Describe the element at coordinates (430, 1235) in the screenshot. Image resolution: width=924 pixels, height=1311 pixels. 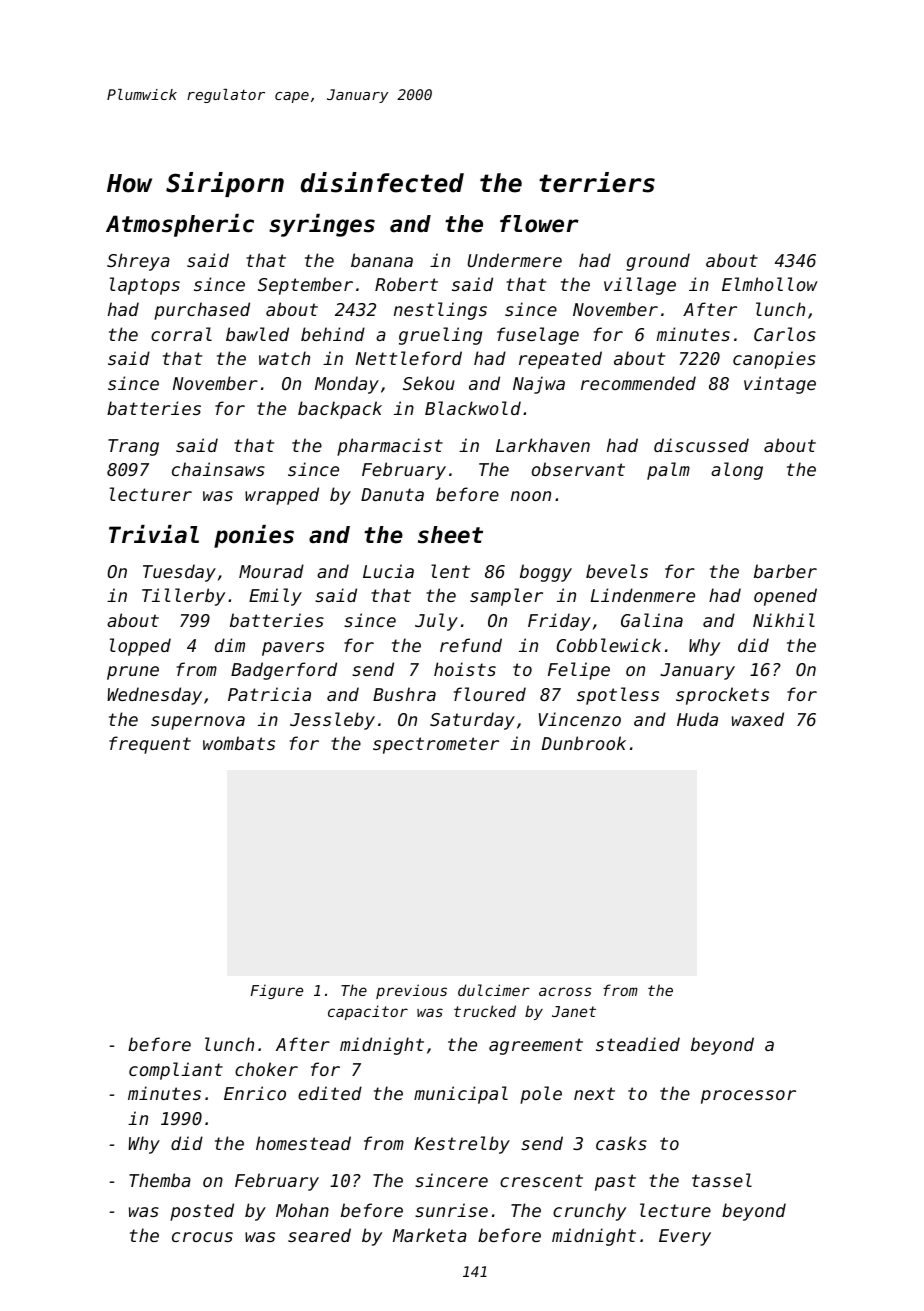
I see `Marketa` at that location.
